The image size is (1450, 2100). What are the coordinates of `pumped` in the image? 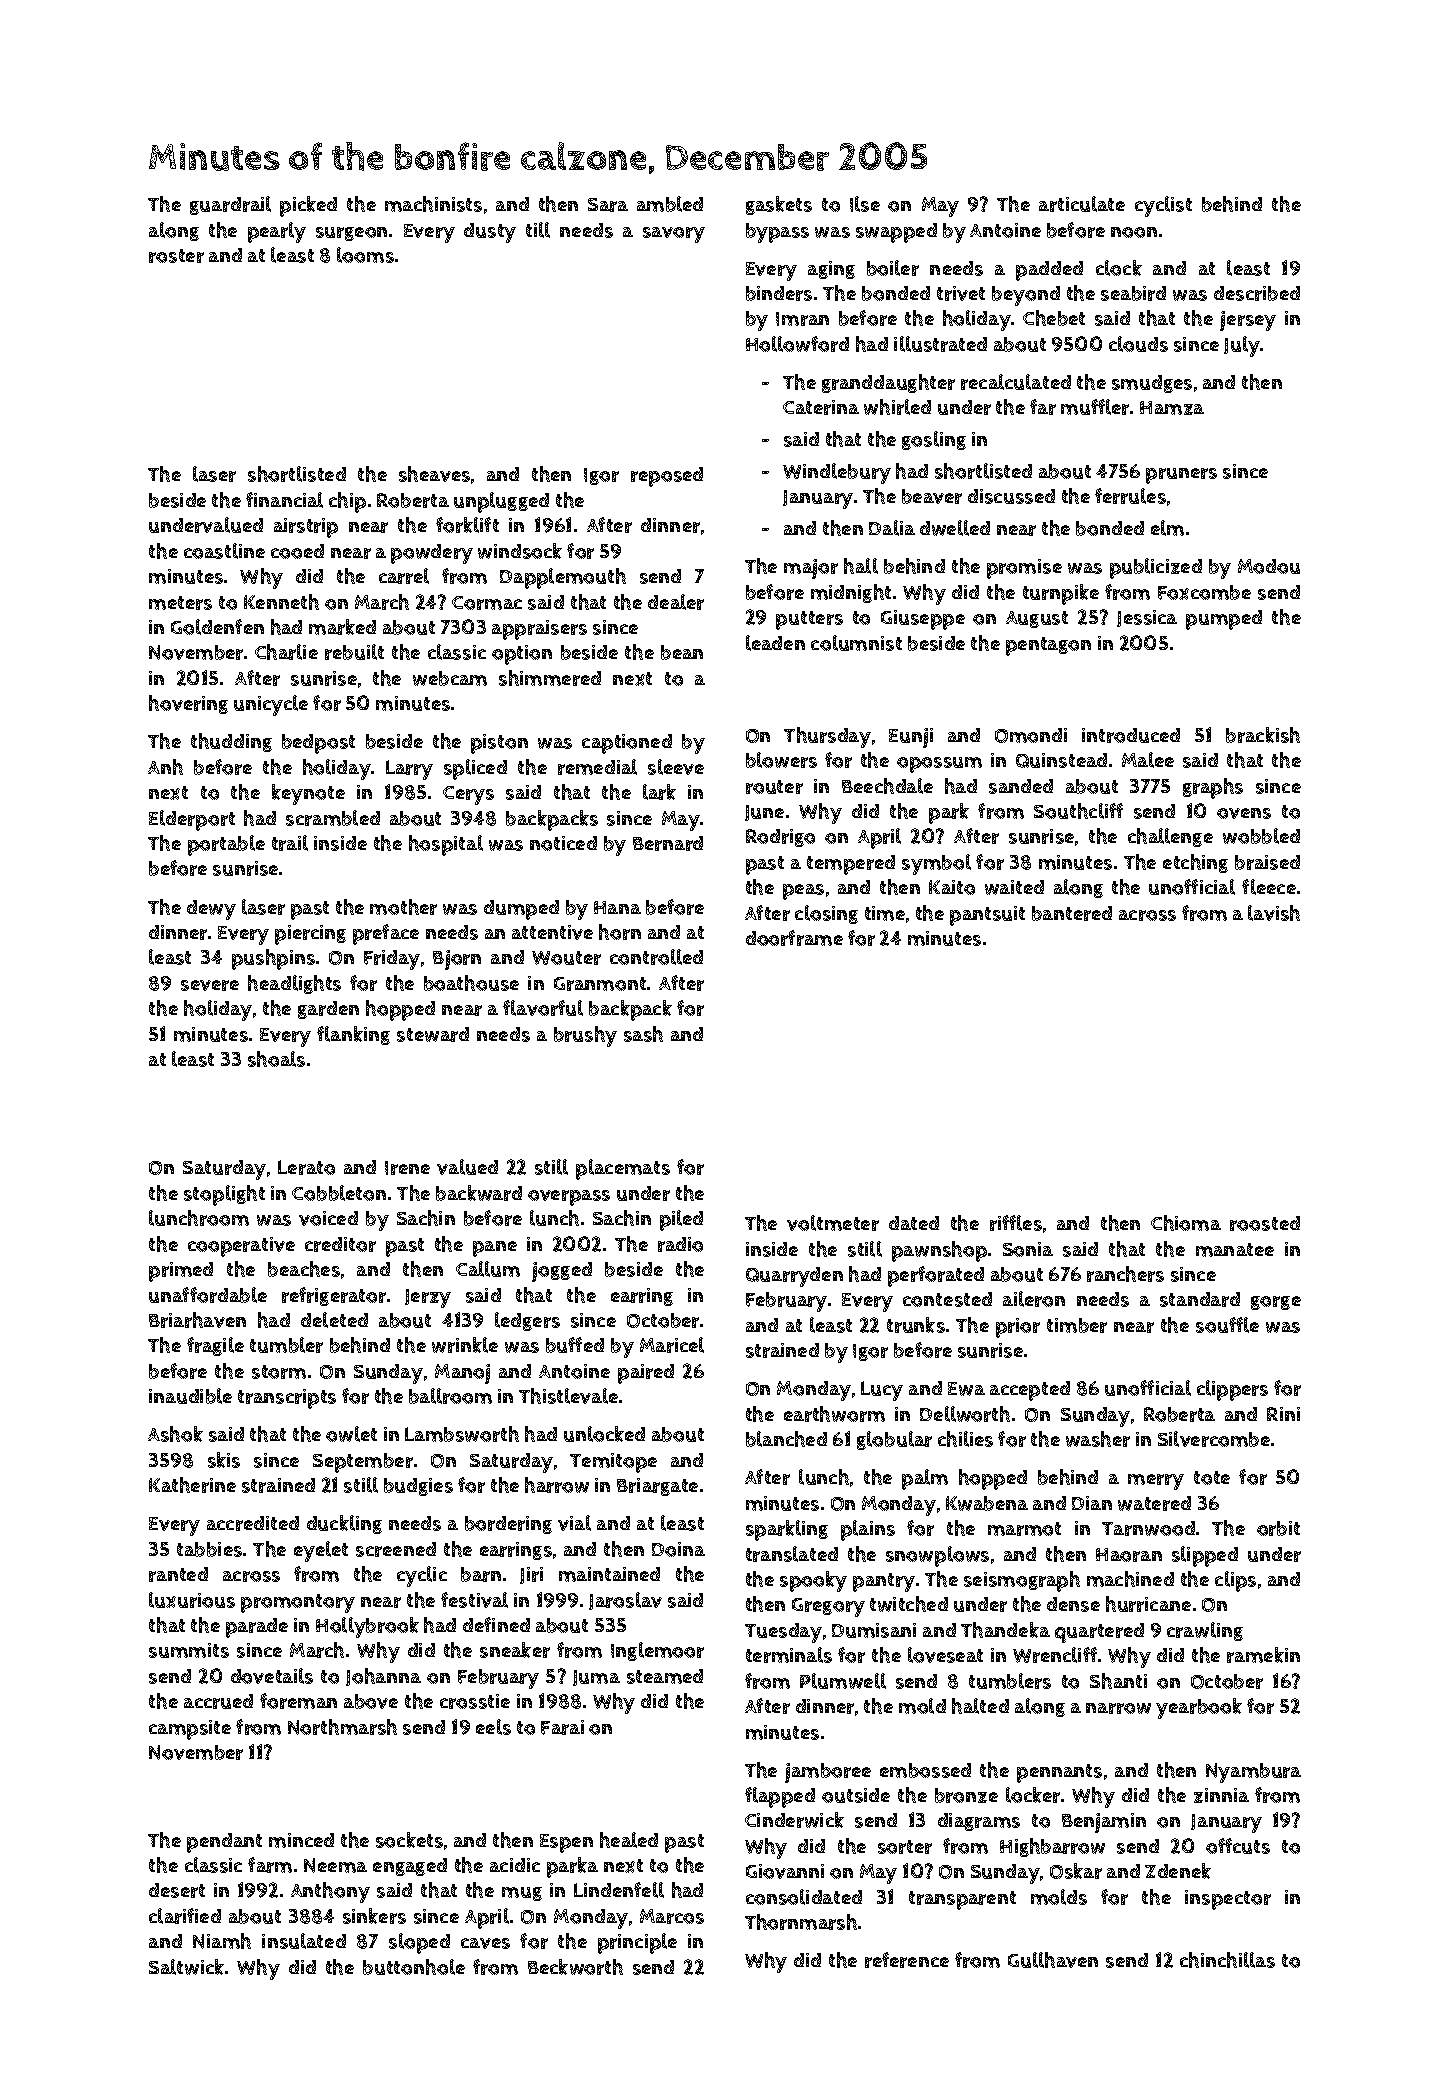 It's located at (1224, 620).
